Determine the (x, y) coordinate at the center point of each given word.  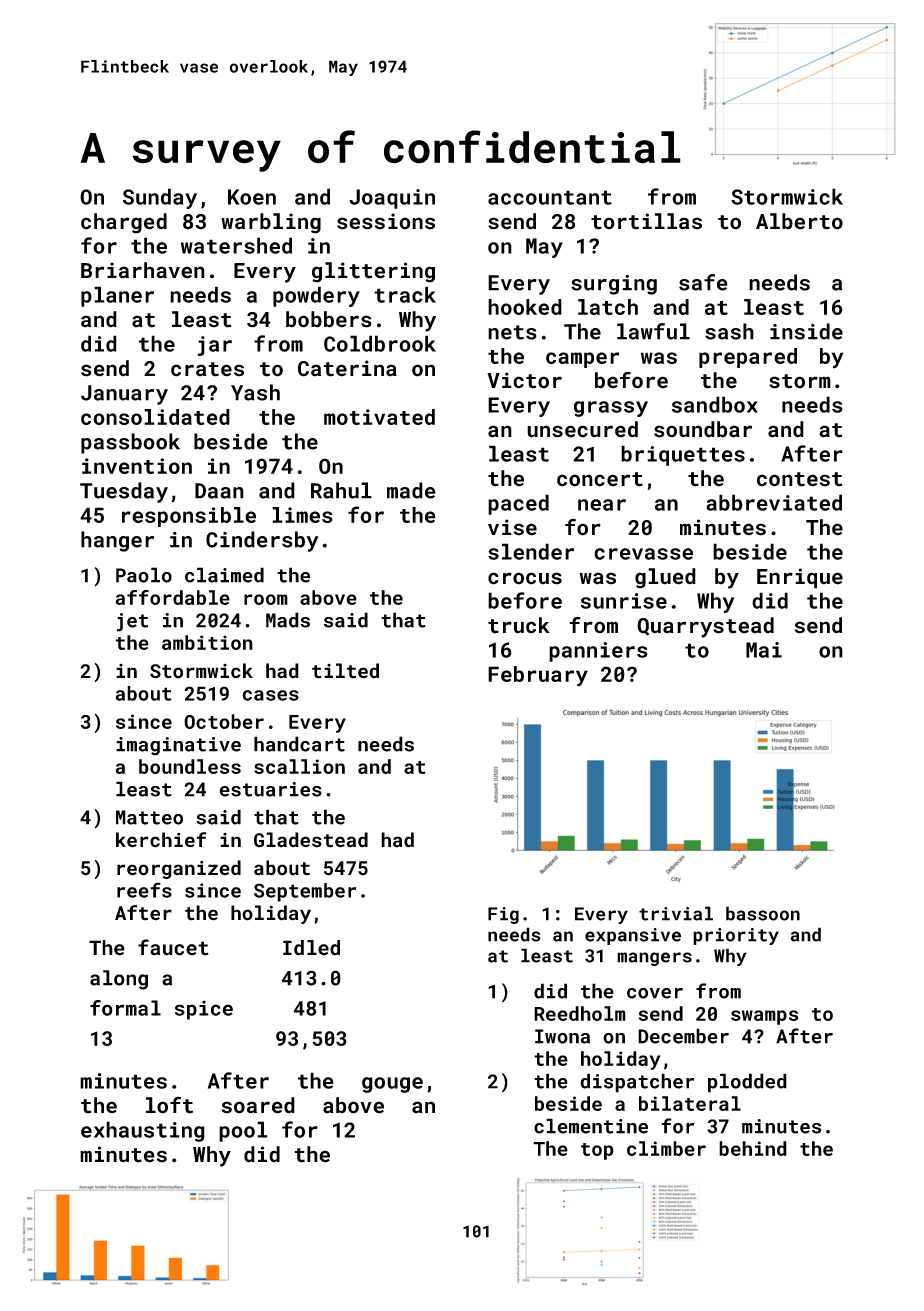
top (597, 1151)
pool (243, 1131)
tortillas (646, 221)
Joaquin (392, 199)
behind (753, 1148)
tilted (345, 671)
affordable (173, 597)
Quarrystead (705, 627)
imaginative (178, 746)
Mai (764, 650)
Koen (252, 197)
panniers (598, 652)
